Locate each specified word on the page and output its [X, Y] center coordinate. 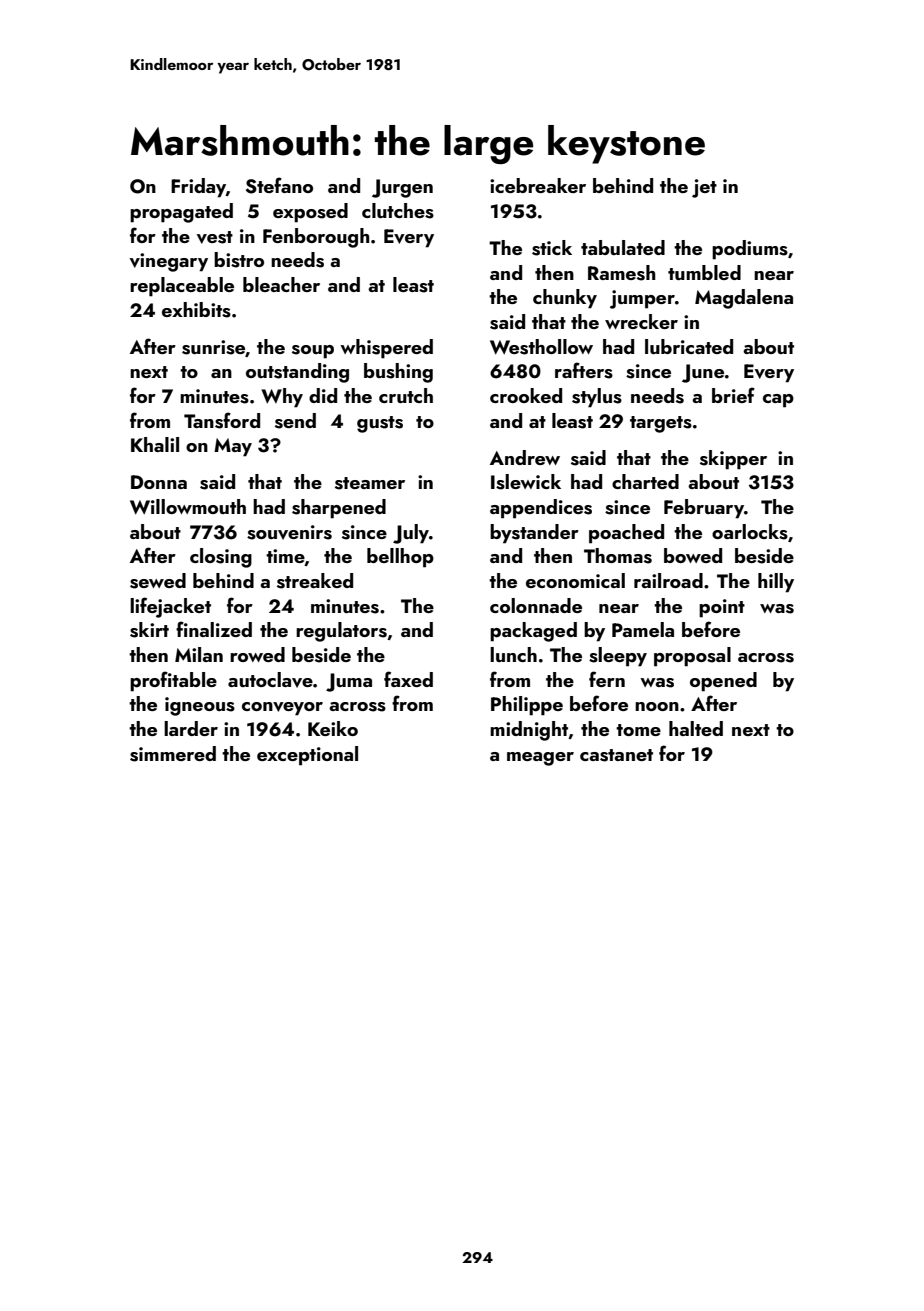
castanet [616, 755]
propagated [181, 213]
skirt [149, 630]
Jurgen [402, 188]
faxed [408, 679]
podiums [750, 250]
